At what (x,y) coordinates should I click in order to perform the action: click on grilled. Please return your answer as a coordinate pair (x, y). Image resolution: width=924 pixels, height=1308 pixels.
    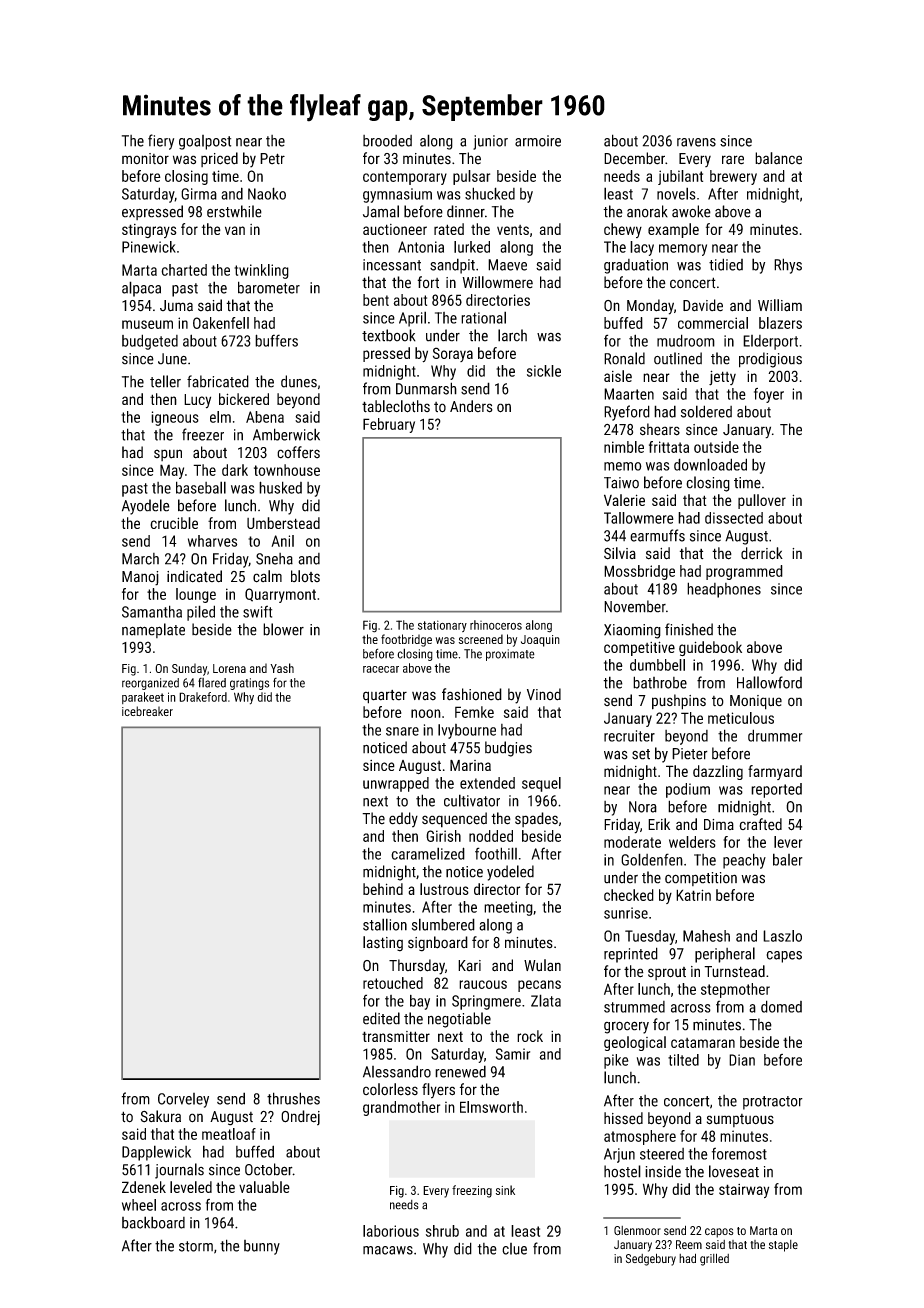
    Looking at the image, I should click on (714, 1259).
